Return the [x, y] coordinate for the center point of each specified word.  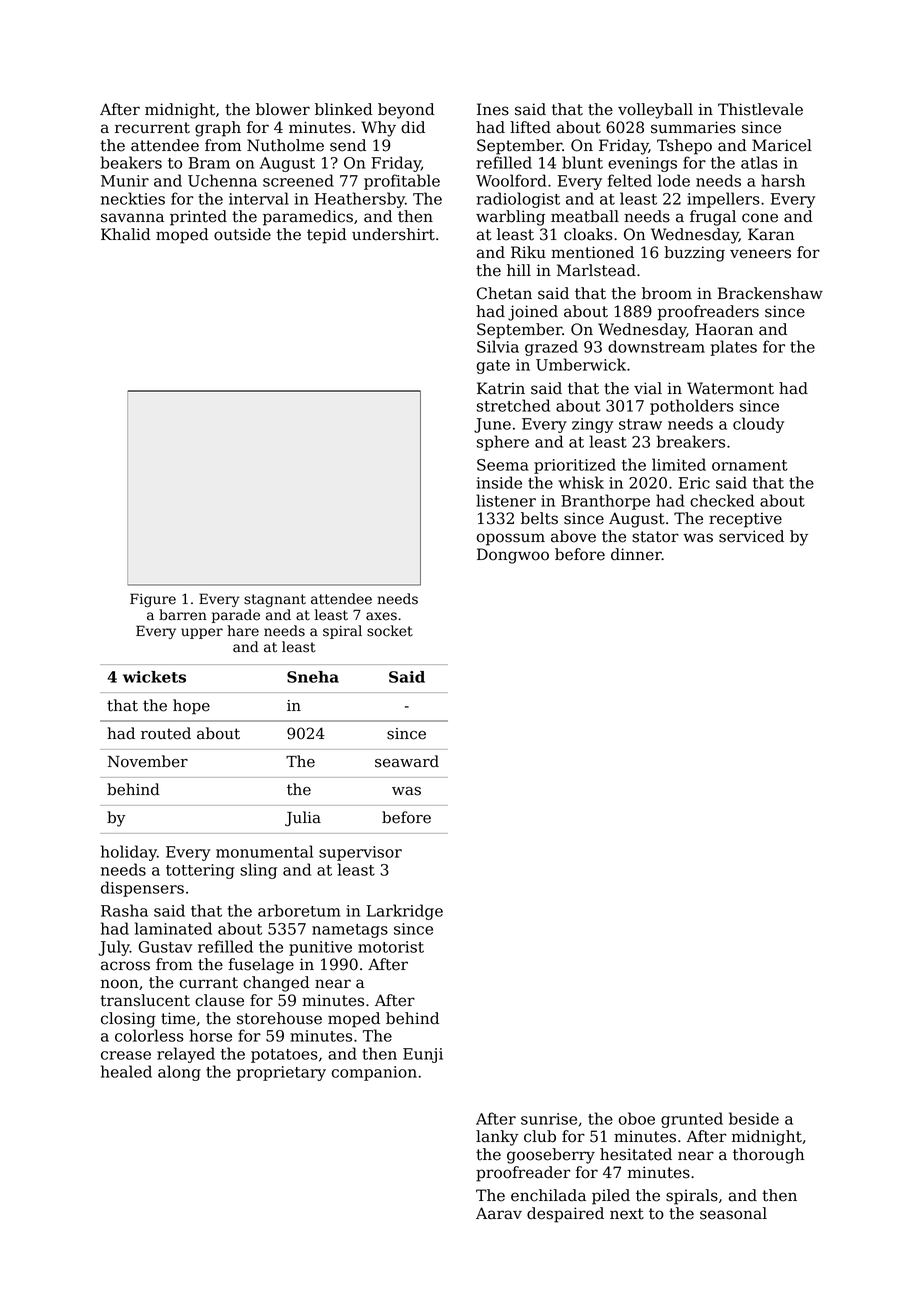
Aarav [499, 1213]
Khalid [126, 234]
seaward [407, 761]
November [148, 761]
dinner [636, 554]
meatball [585, 216]
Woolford [511, 180]
